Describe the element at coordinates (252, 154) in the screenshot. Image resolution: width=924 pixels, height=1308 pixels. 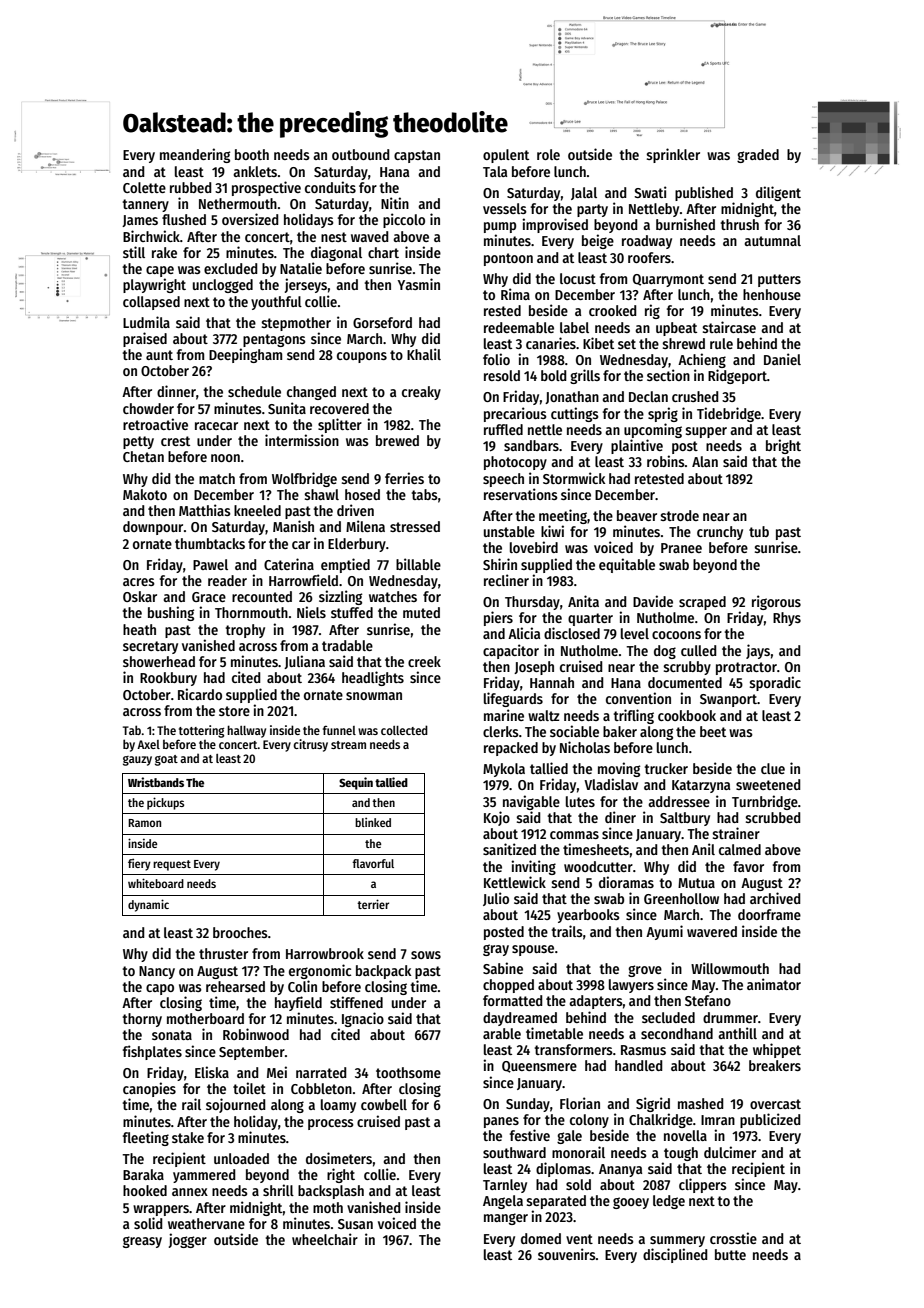
I see `booth` at that location.
